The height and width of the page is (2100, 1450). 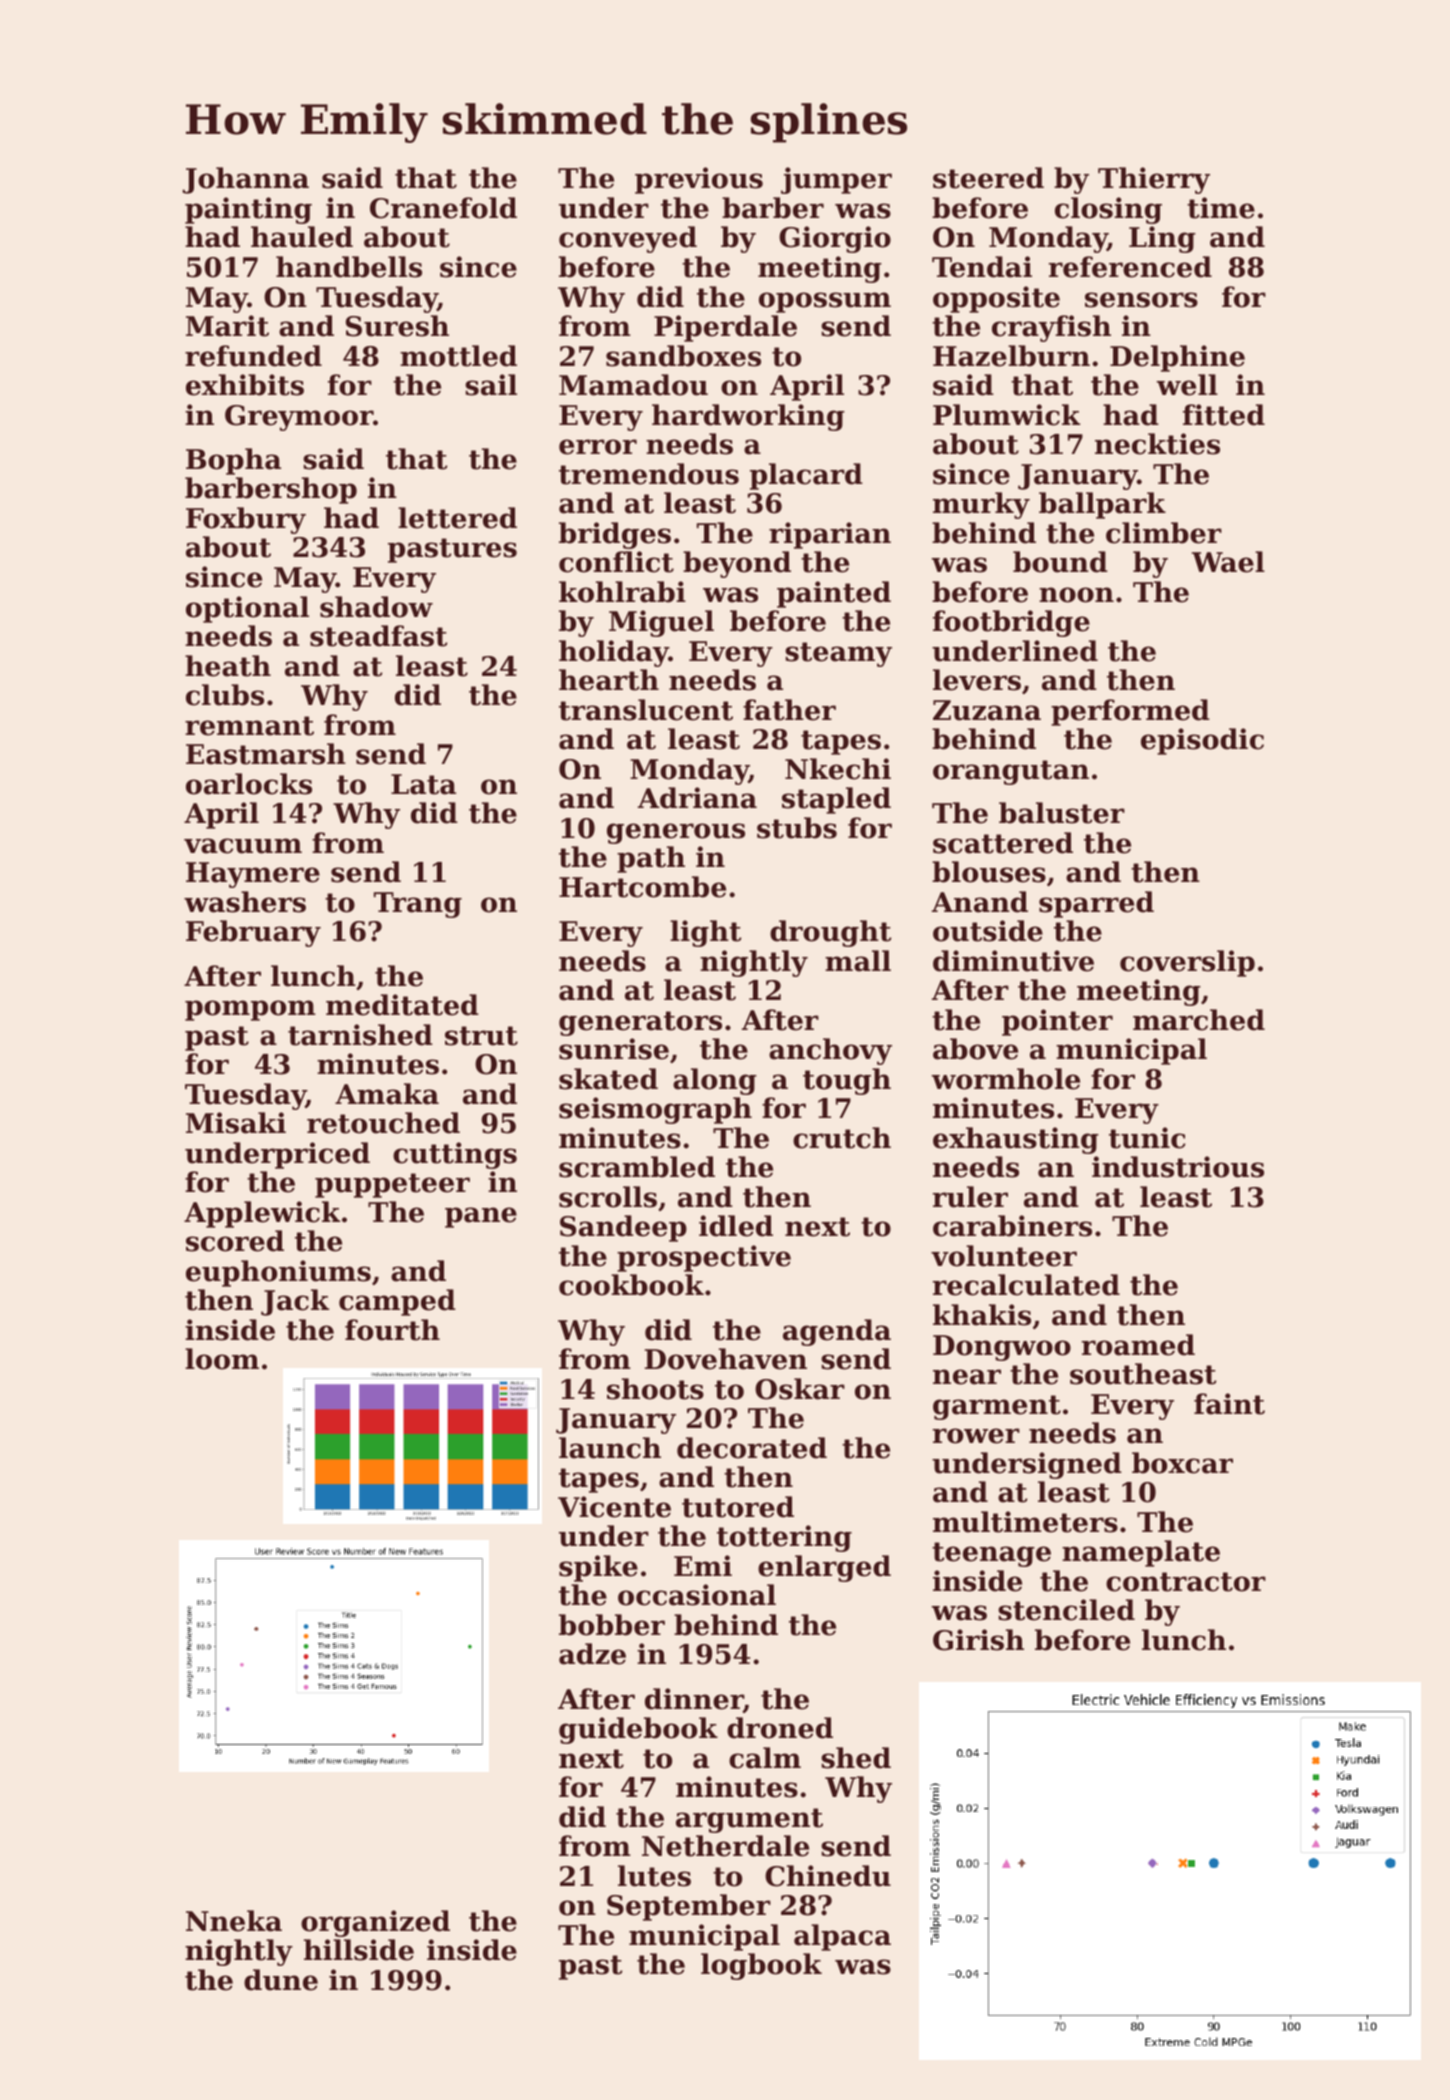 What do you see at coordinates (375, 1923) in the page?
I see `organized` at bounding box center [375, 1923].
